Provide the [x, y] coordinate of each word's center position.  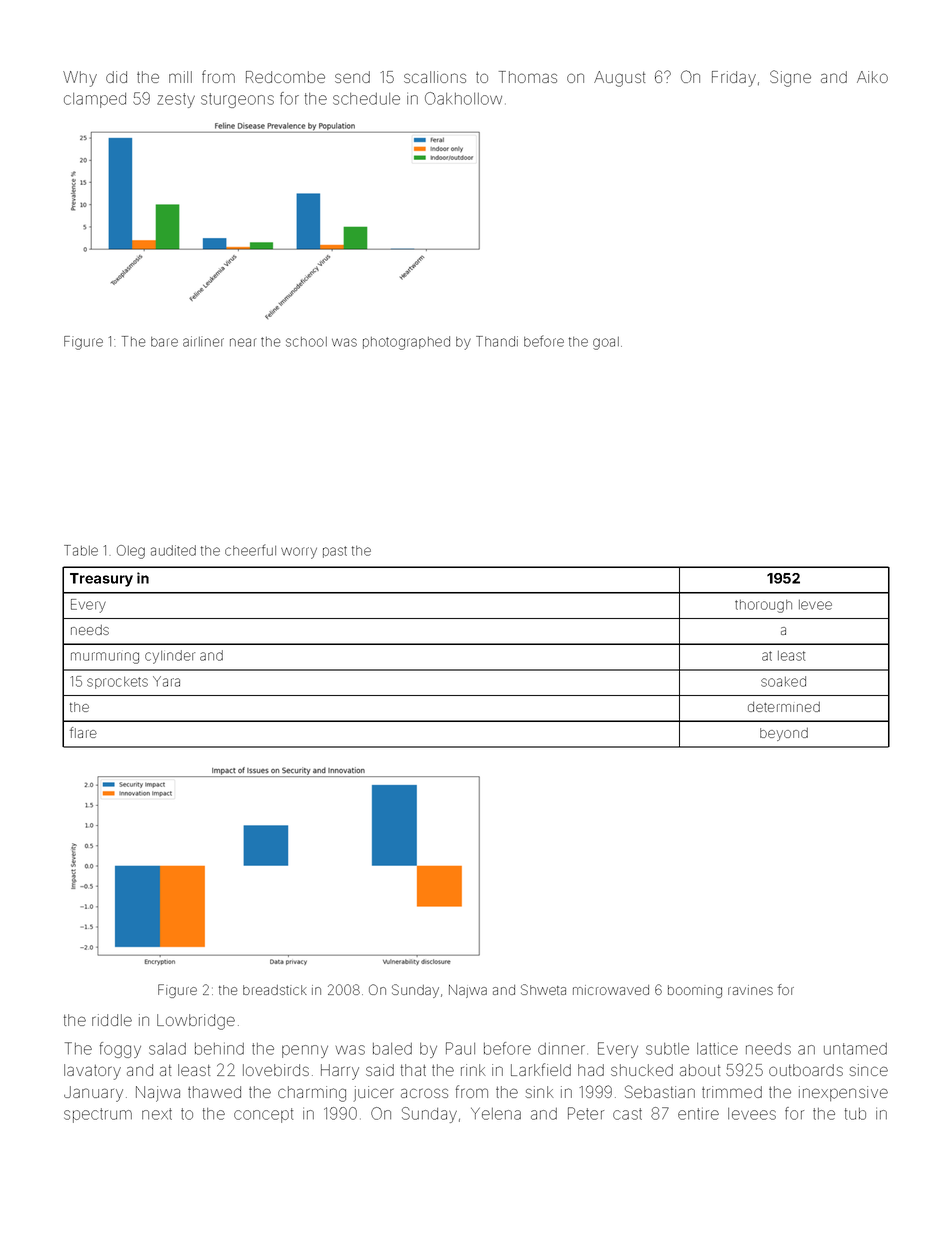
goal [606, 343]
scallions [435, 77]
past [335, 552]
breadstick [275, 990]
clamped [95, 100]
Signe [790, 78]
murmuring [105, 658]
